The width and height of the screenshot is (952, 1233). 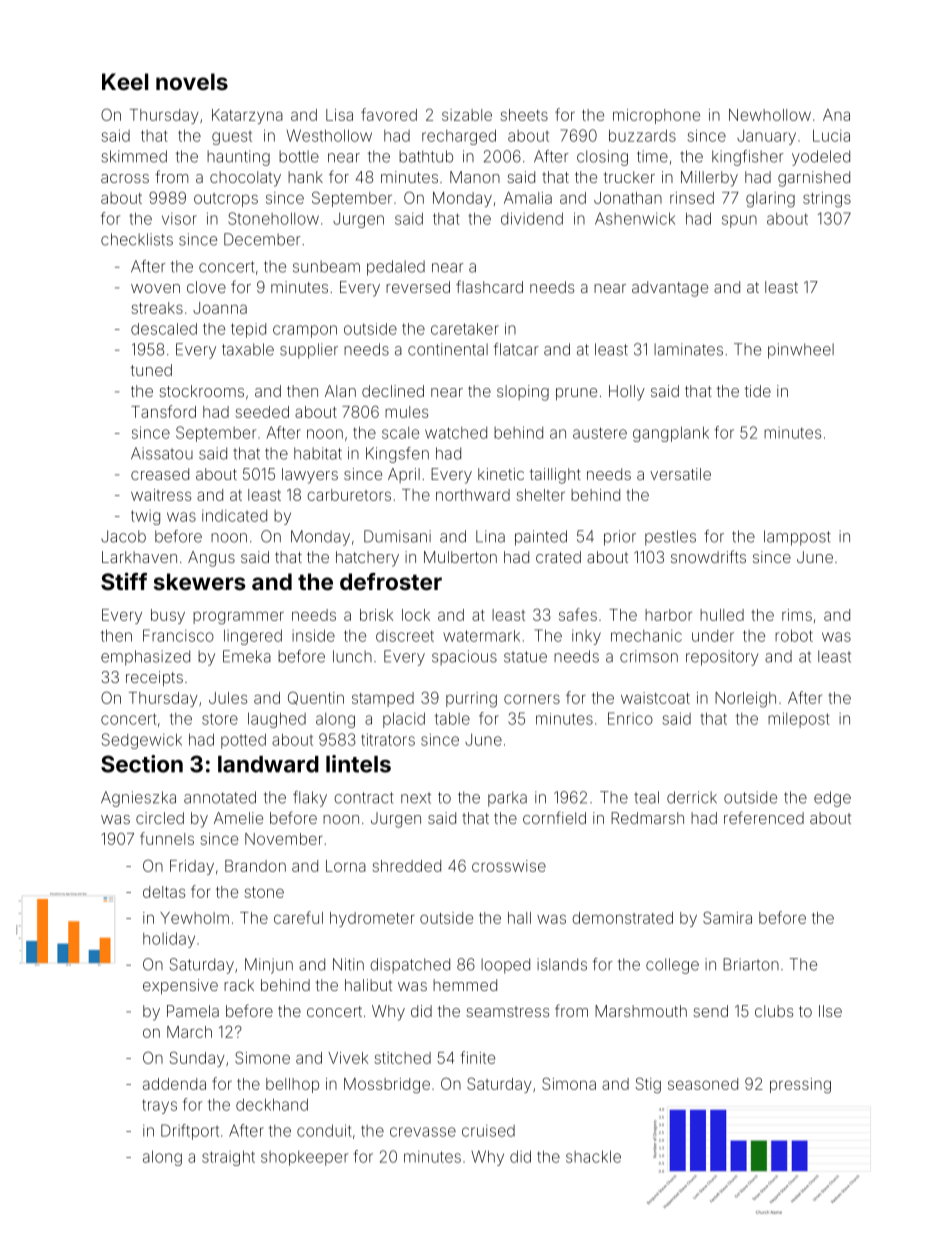 I want to click on shredded, so click(x=407, y=866).
